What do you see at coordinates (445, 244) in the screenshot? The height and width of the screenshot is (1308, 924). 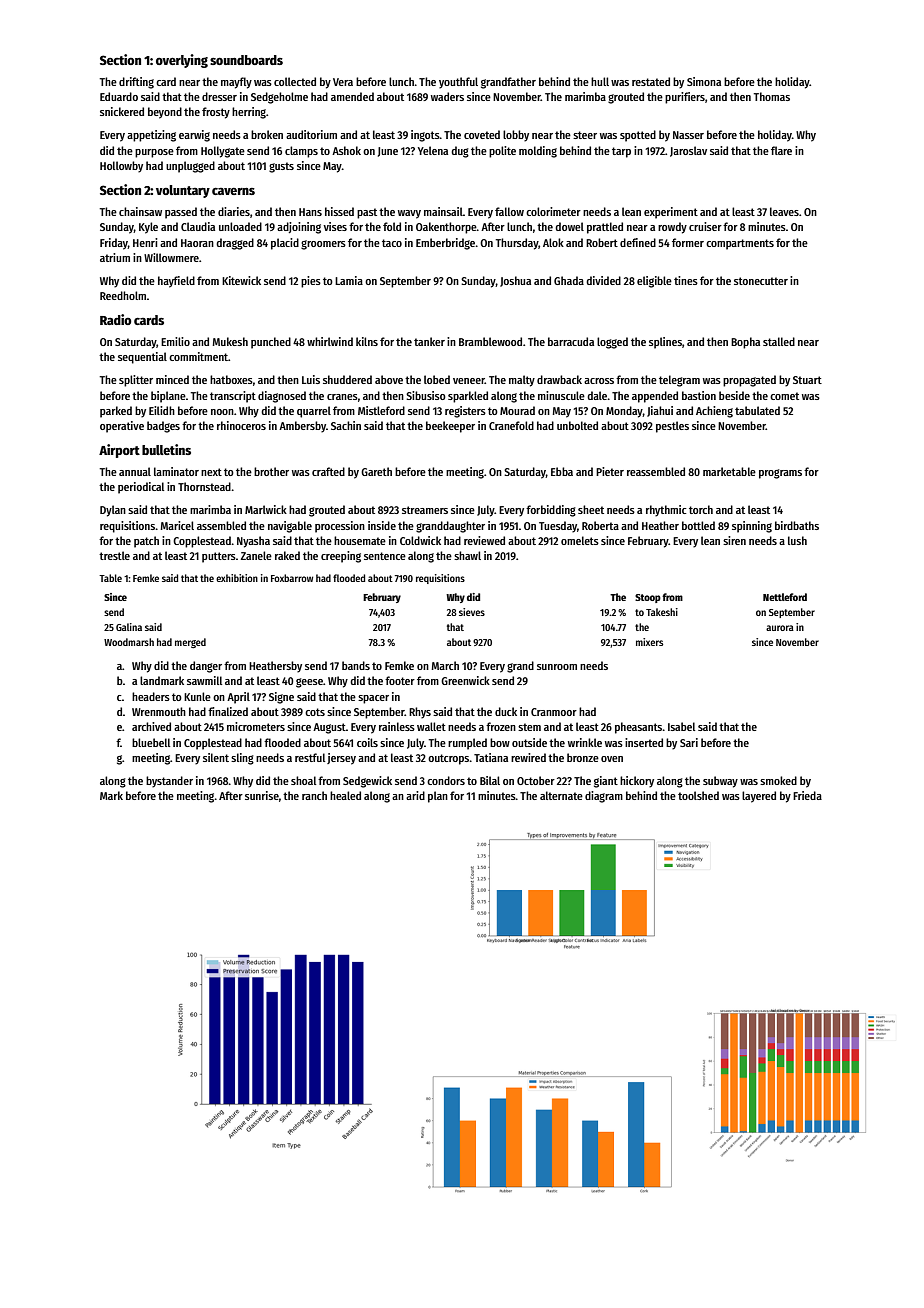 I see `Emberbridge` at bounding box center [445, 244].
